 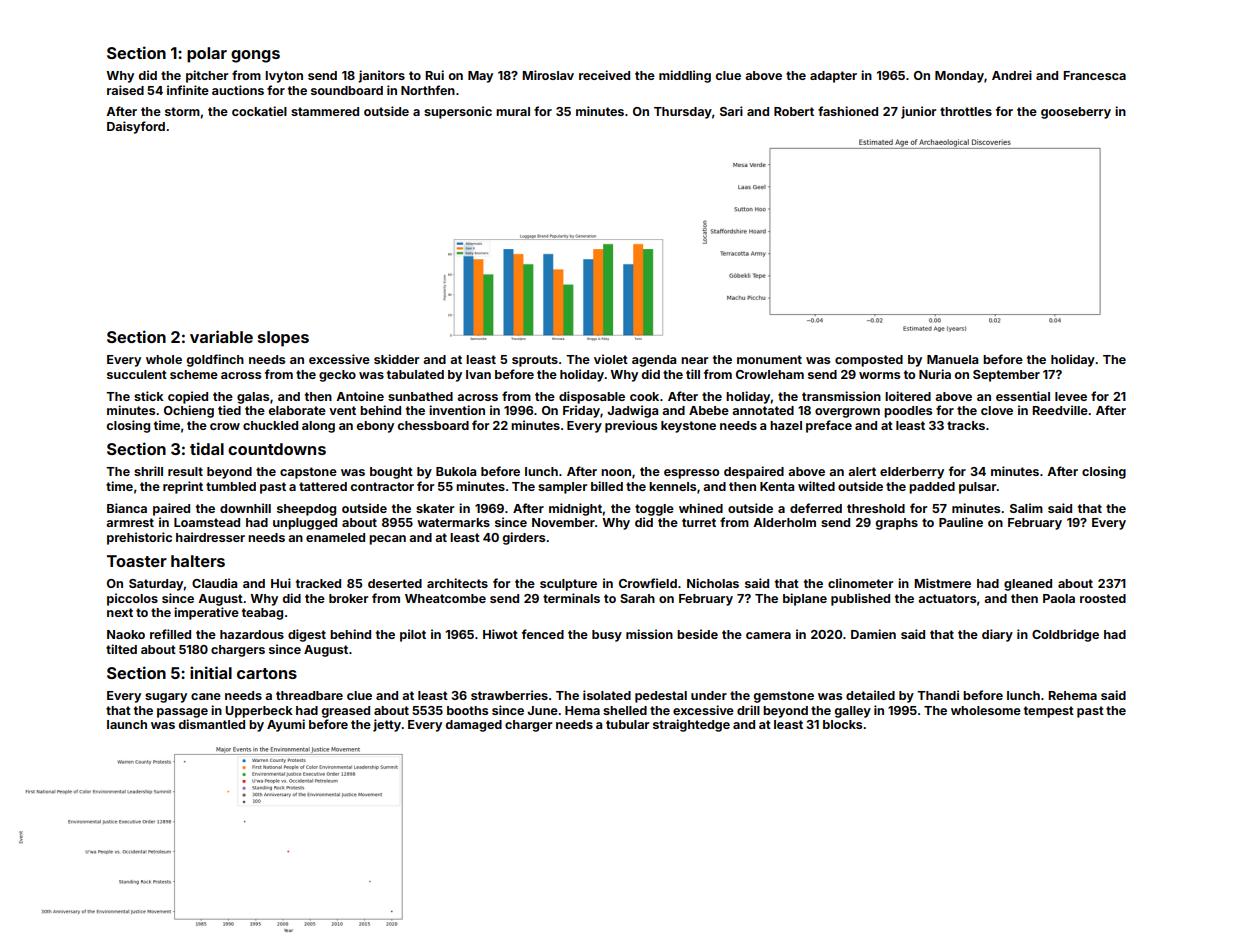 What do you see at coordinates (305, 524) in the screenshot?
I see `unplugged` at bounding box center [305, 524].
